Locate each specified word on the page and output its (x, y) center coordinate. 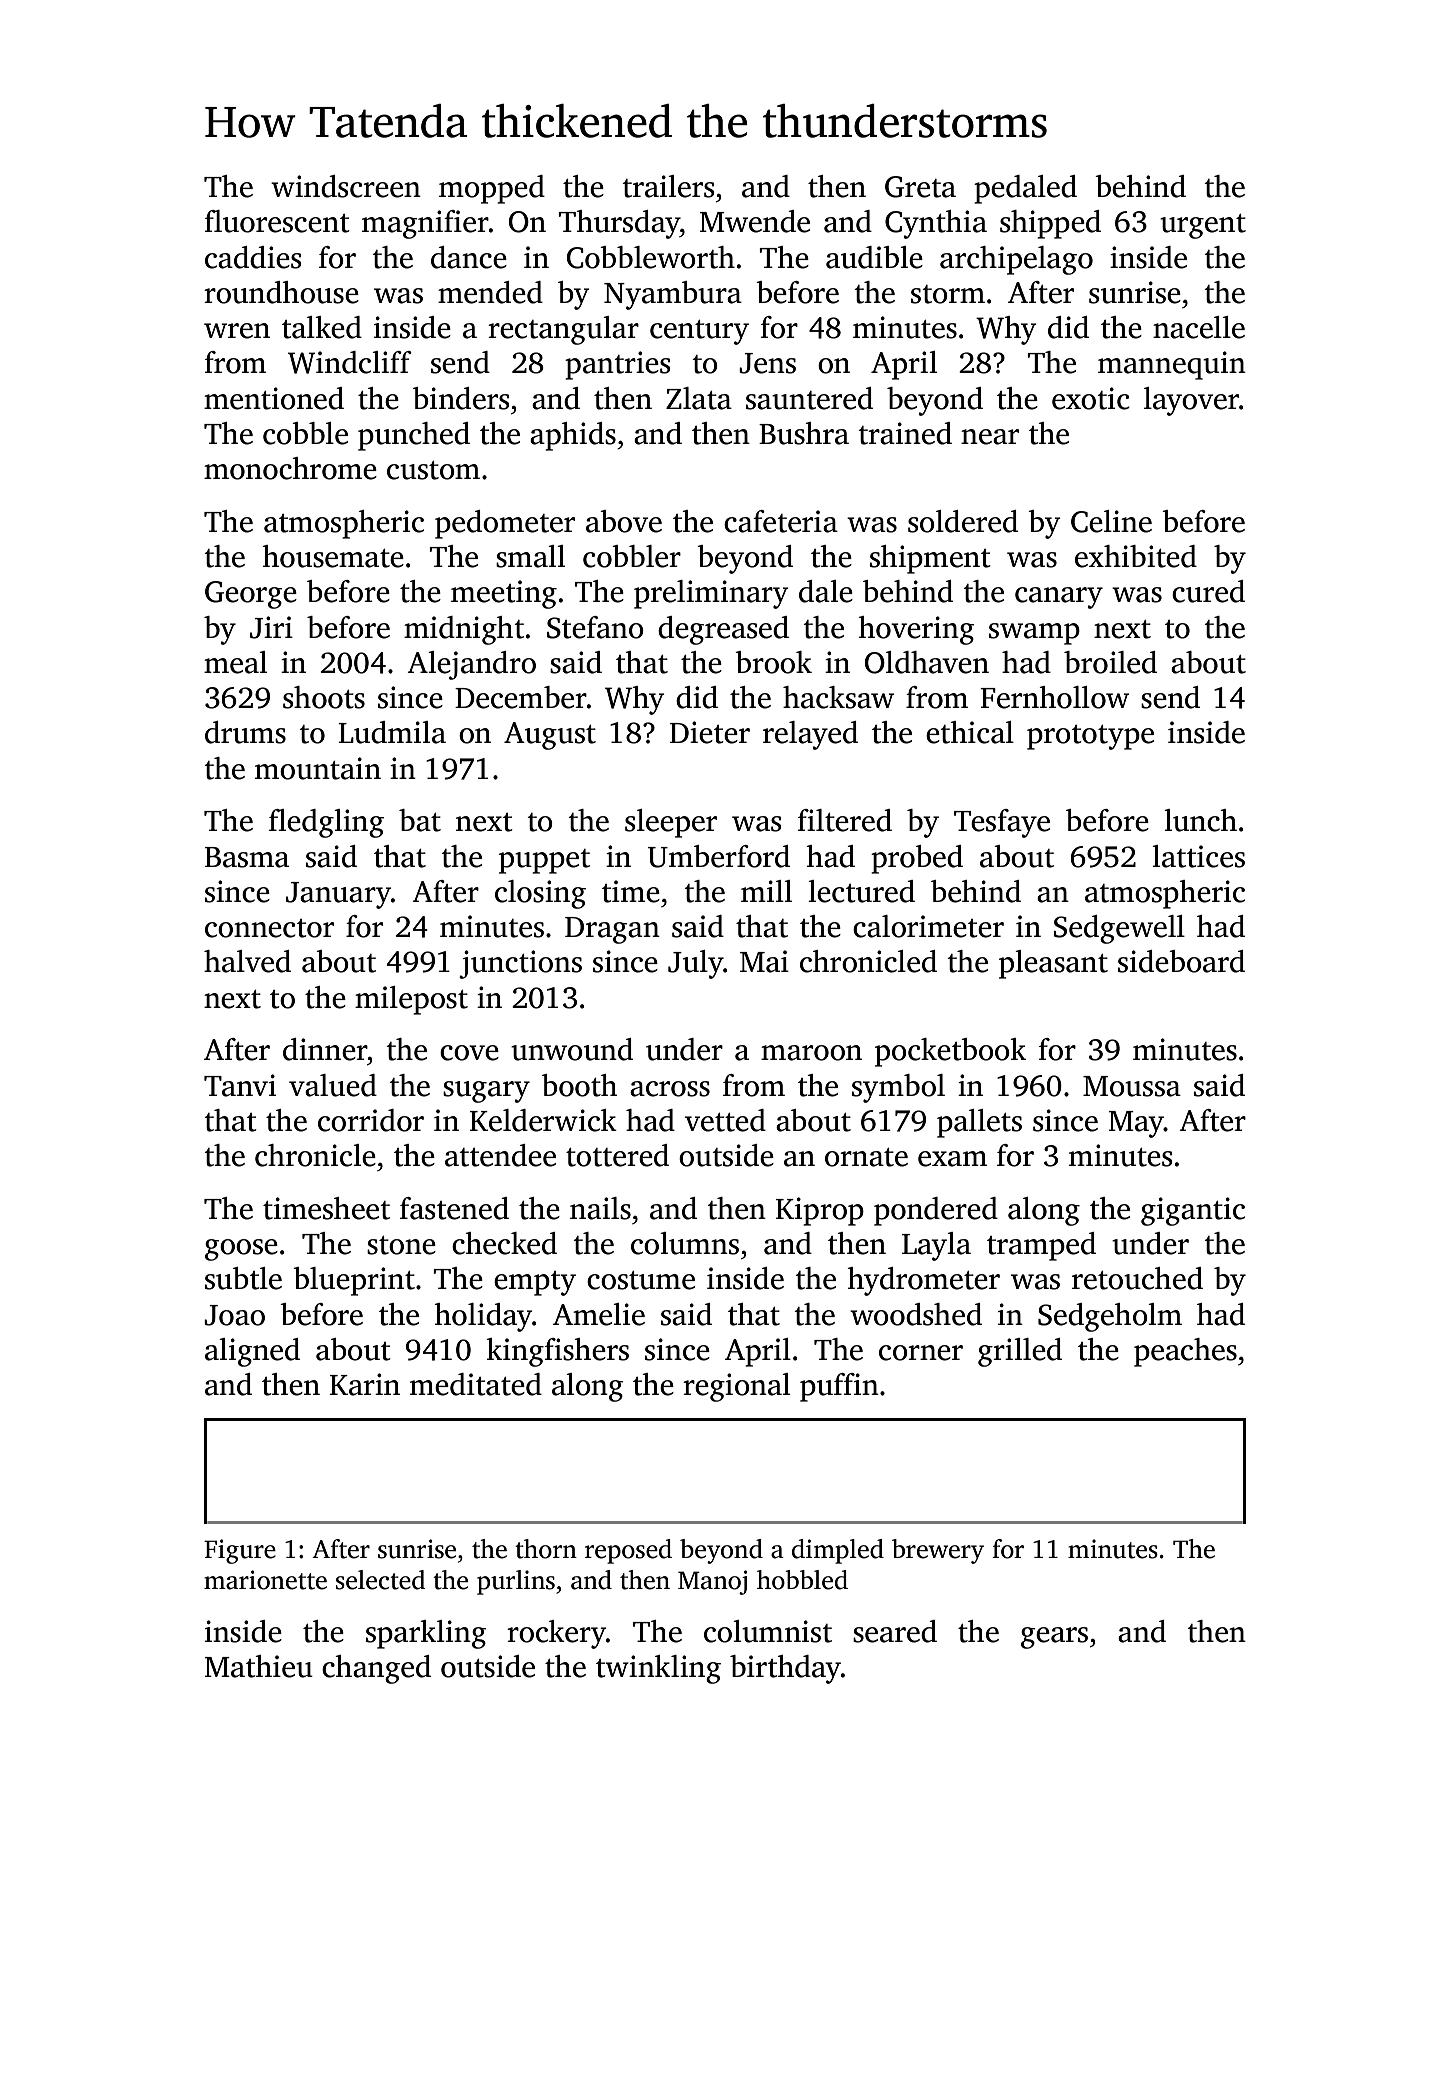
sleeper (671, 823)
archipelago (1016, 260)
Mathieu (259, 1666)
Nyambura (673, 295)
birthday (785, 1669)
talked (322, 327)
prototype (1090, 737)
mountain (318, 768)
